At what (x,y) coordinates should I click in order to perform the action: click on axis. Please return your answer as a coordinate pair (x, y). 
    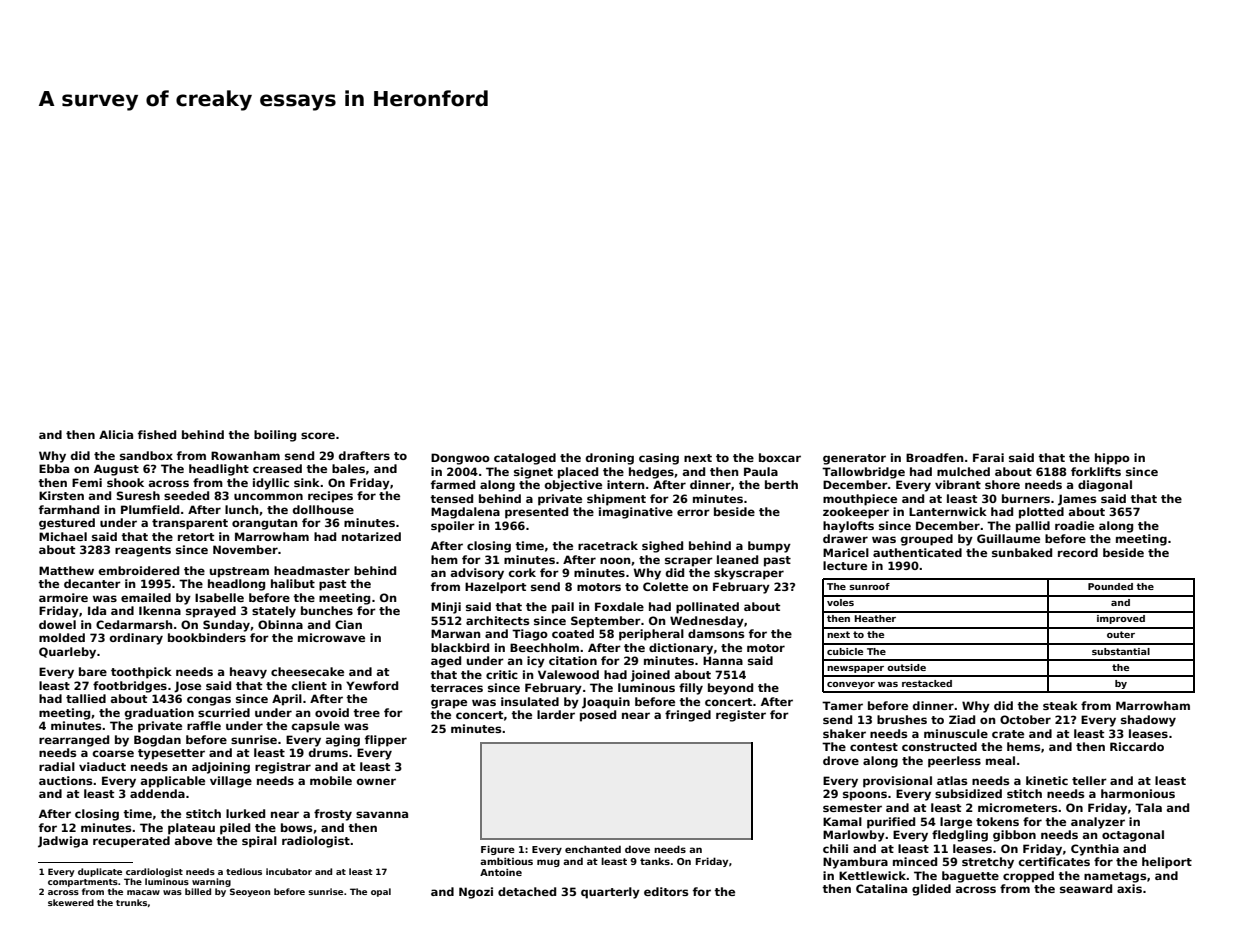
    Looking at the image, I should click on (1129, 888).
